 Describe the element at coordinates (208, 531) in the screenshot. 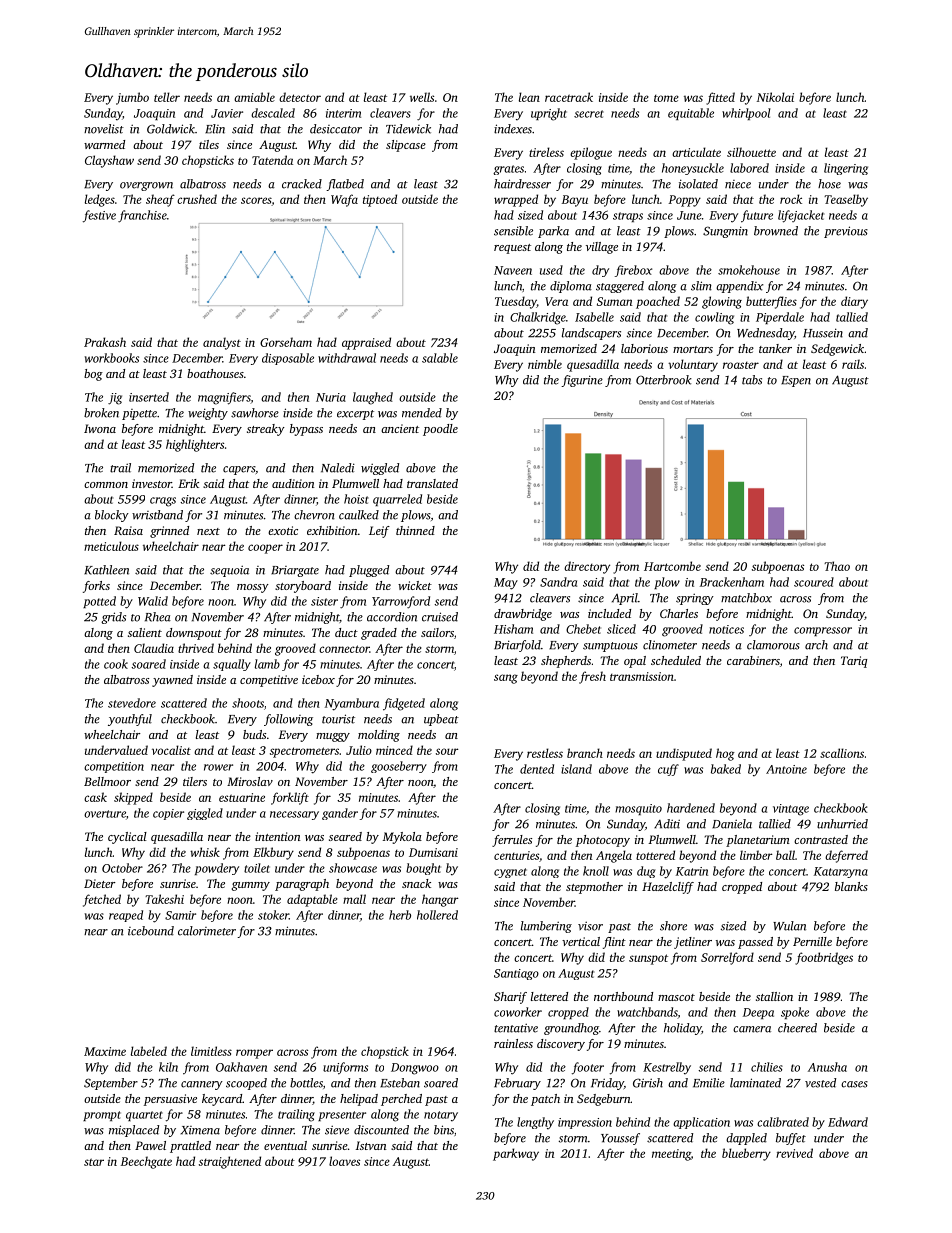

I see `next` at that location.
